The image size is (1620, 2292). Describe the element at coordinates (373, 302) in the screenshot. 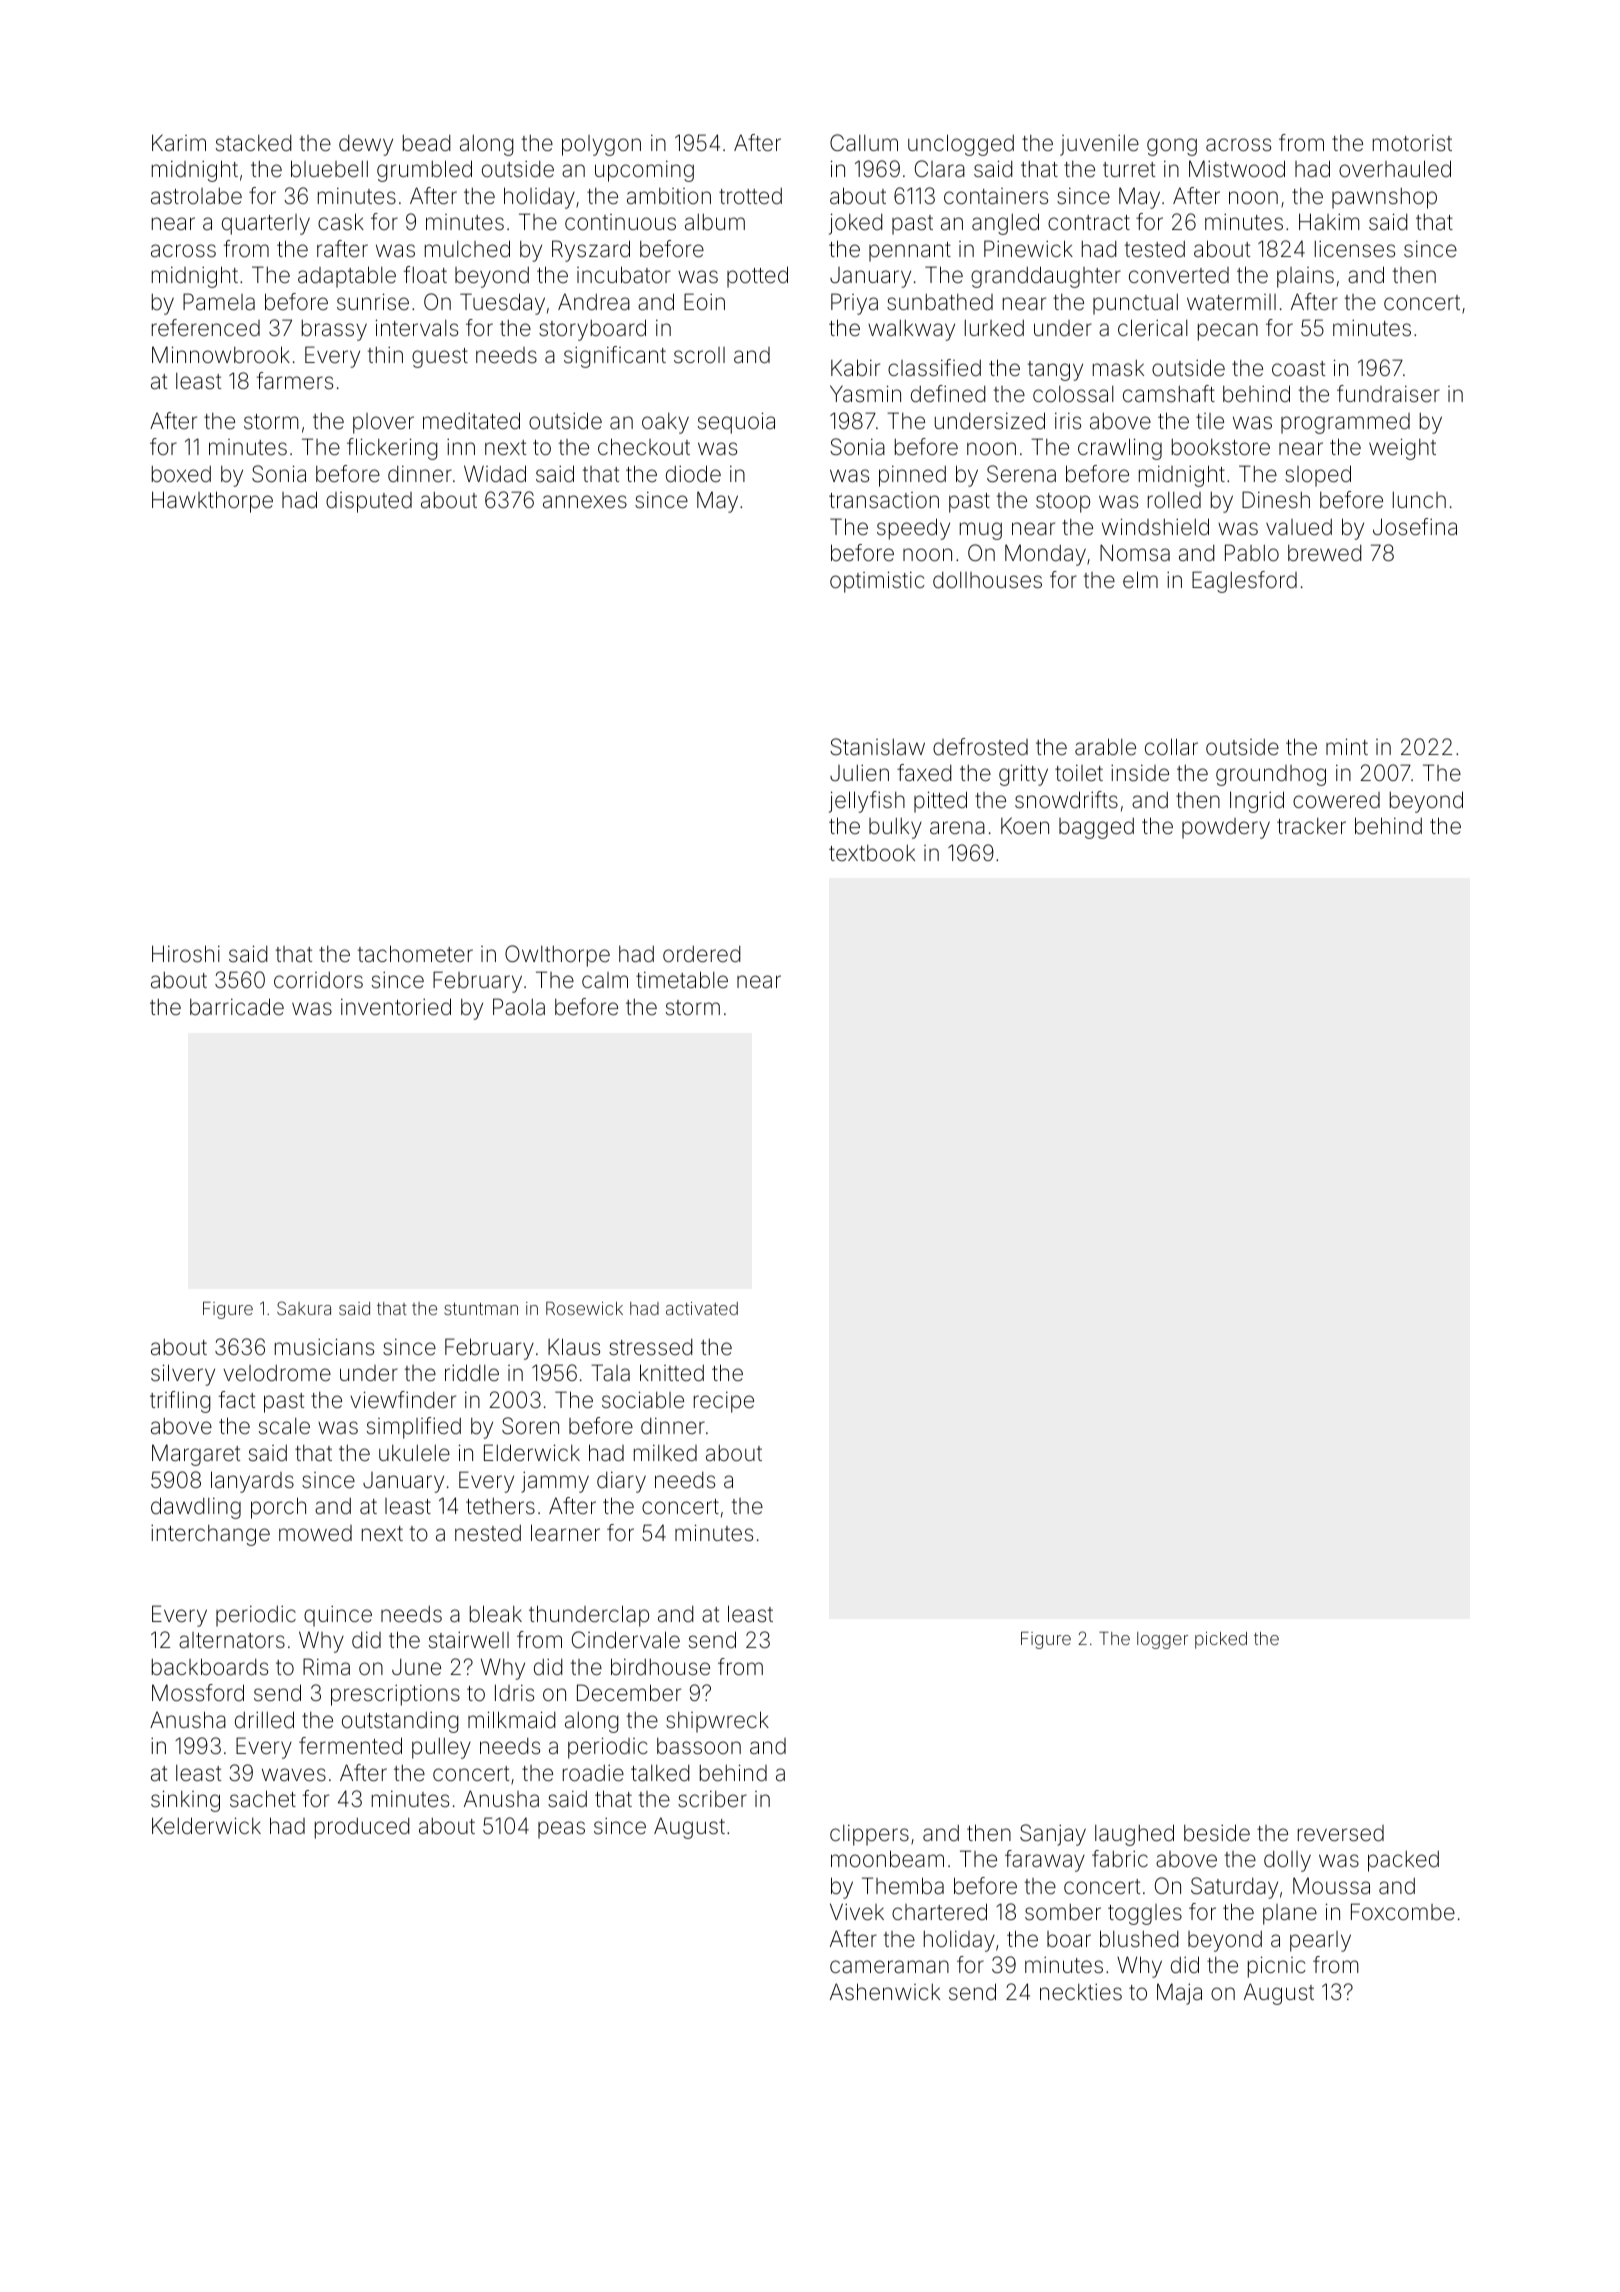

I see `sunrise` at that location.
